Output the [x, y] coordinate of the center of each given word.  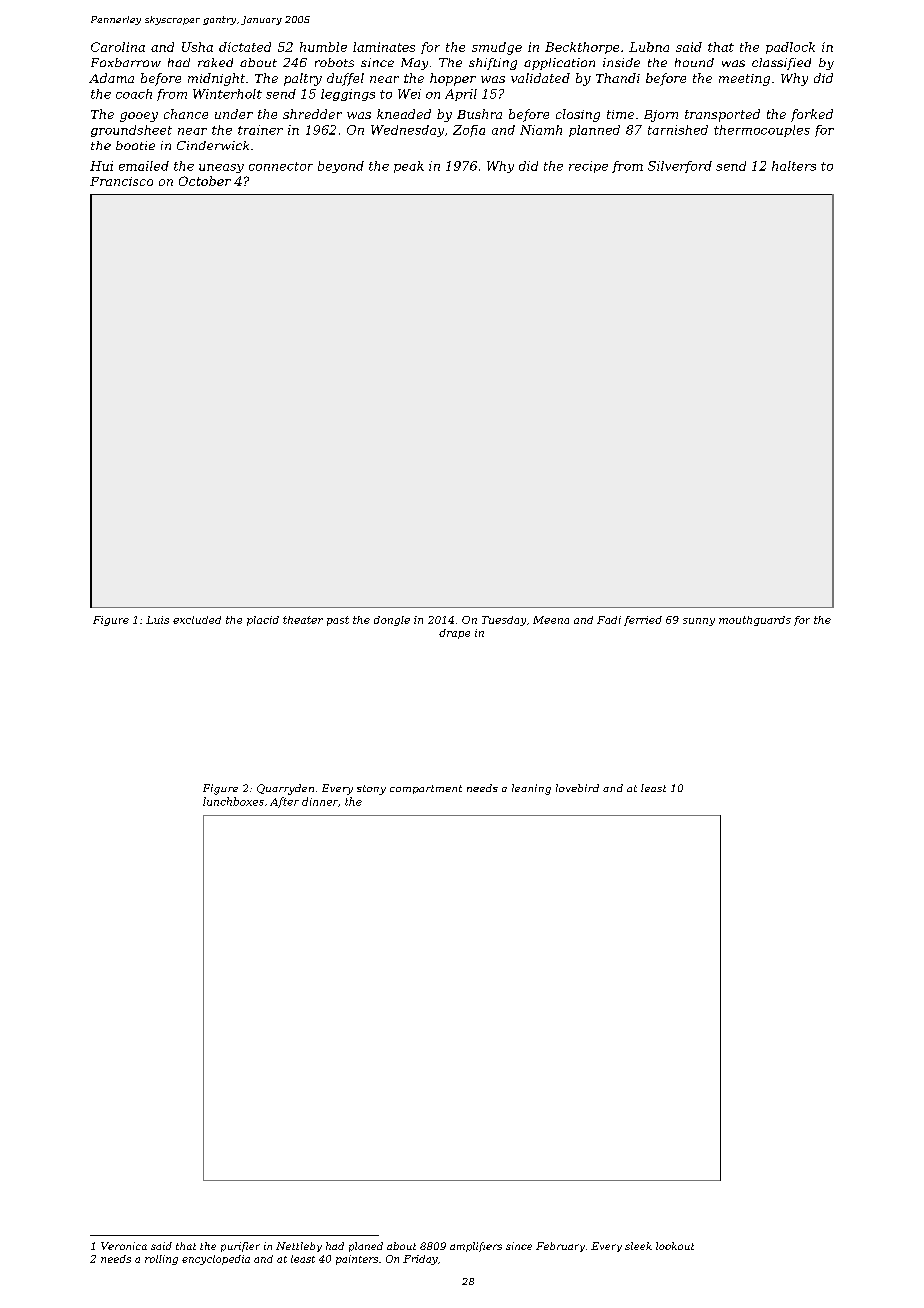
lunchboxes [233, 801]
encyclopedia [216, 1260]
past [338, 621]
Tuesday [504, 621]
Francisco [121, 181]
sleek [638, 1246]
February [560, 1247]
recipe [588, 167]
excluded [197, 620]
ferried [643, 621]
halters [794, 166]
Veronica [124, 1246]
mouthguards [755, 621]
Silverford [680, 167]
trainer [260, 130]
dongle [392, 621]
